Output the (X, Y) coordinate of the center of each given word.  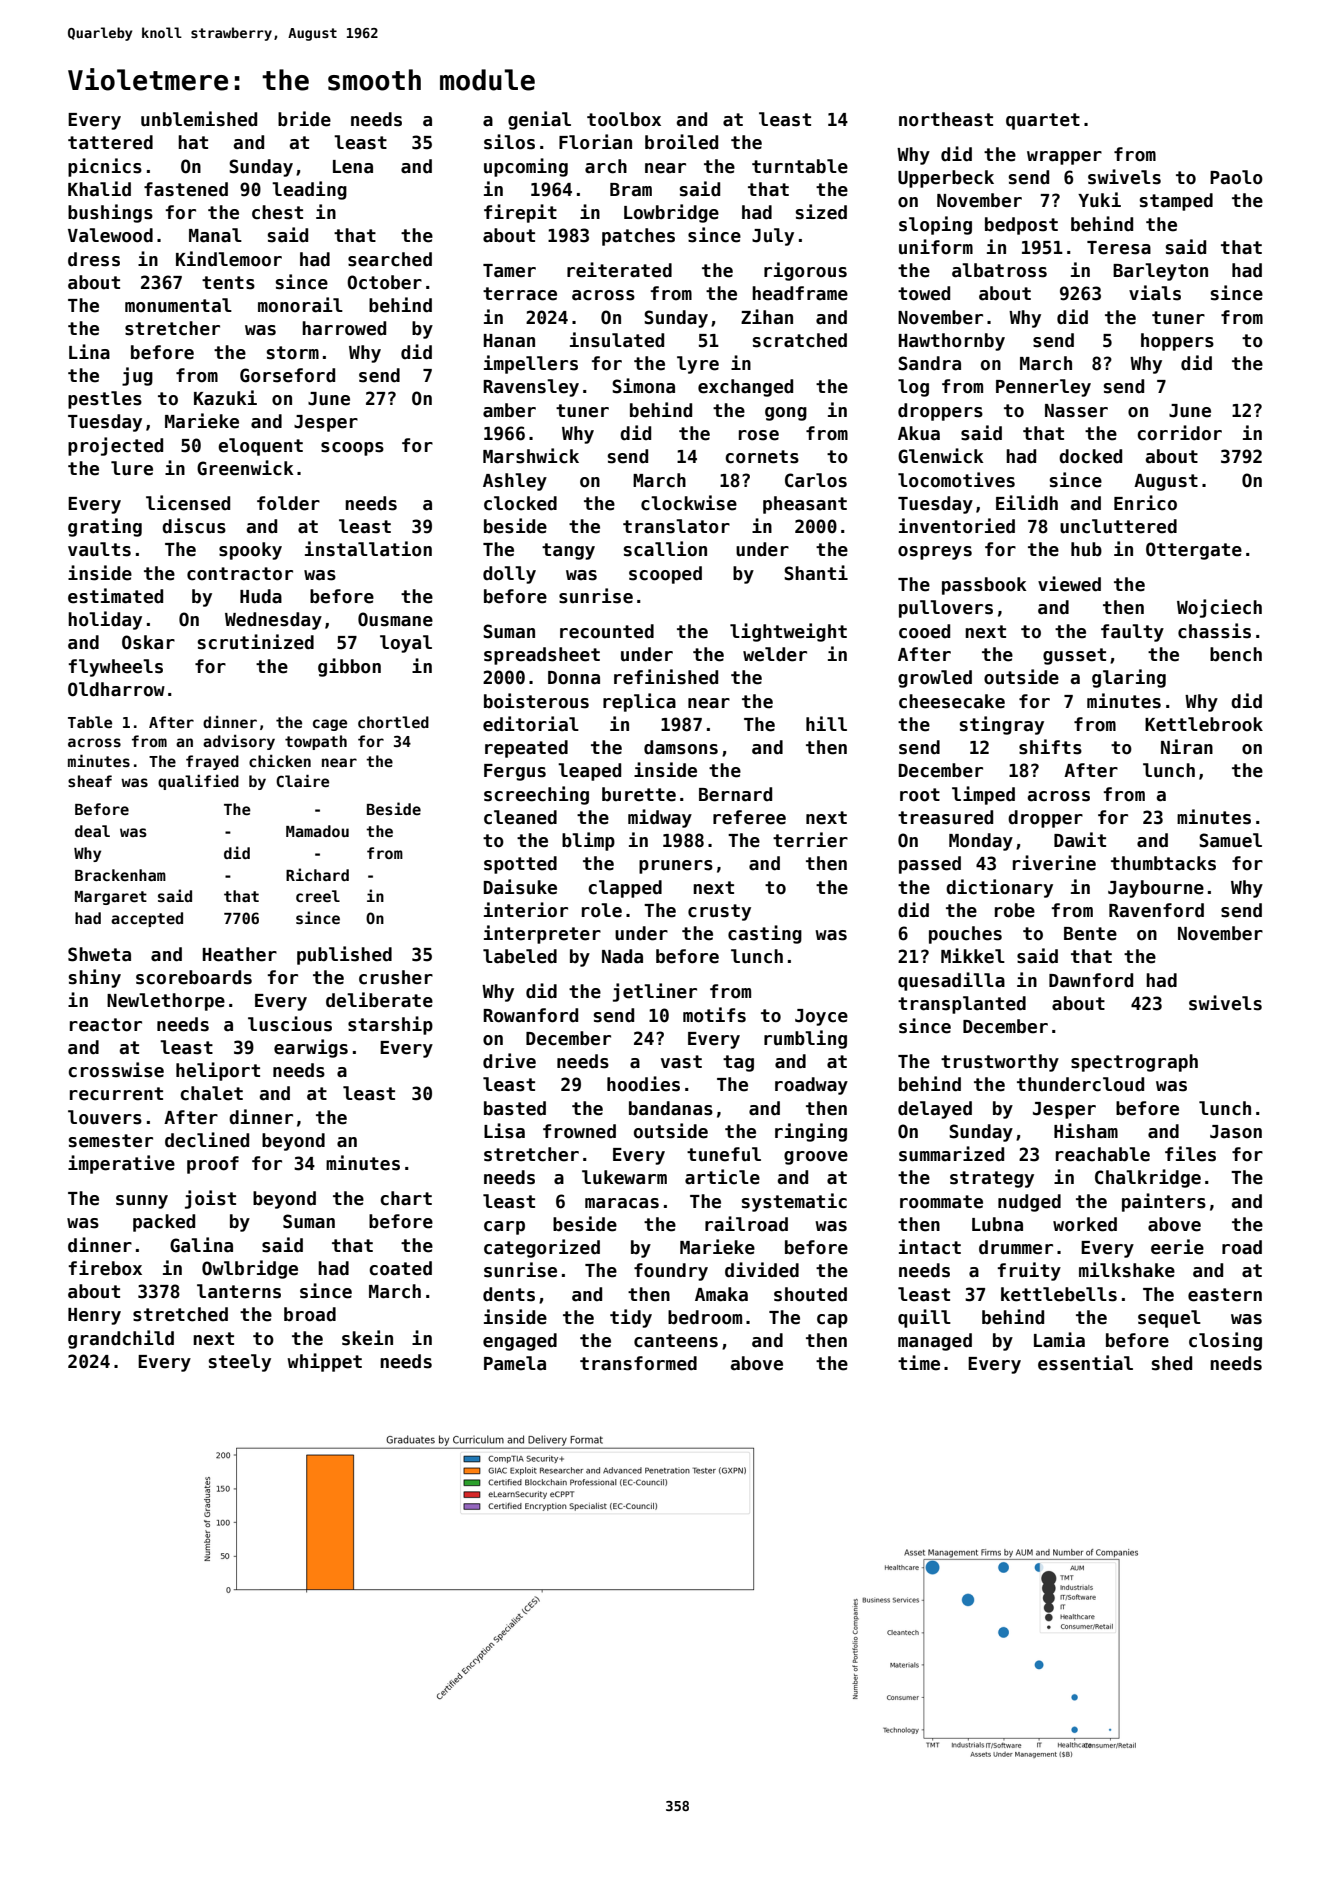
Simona (643, 386)
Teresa (1119, 248)
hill (826, 723)
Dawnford (1091, 980)
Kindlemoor (229, 259)
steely (240, 1363)
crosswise (116, 1070)
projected (115, 446)
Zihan (767, 317)
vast (681, 1062)
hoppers (1177, 342)
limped (983, 795)
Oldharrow (116, 689)
